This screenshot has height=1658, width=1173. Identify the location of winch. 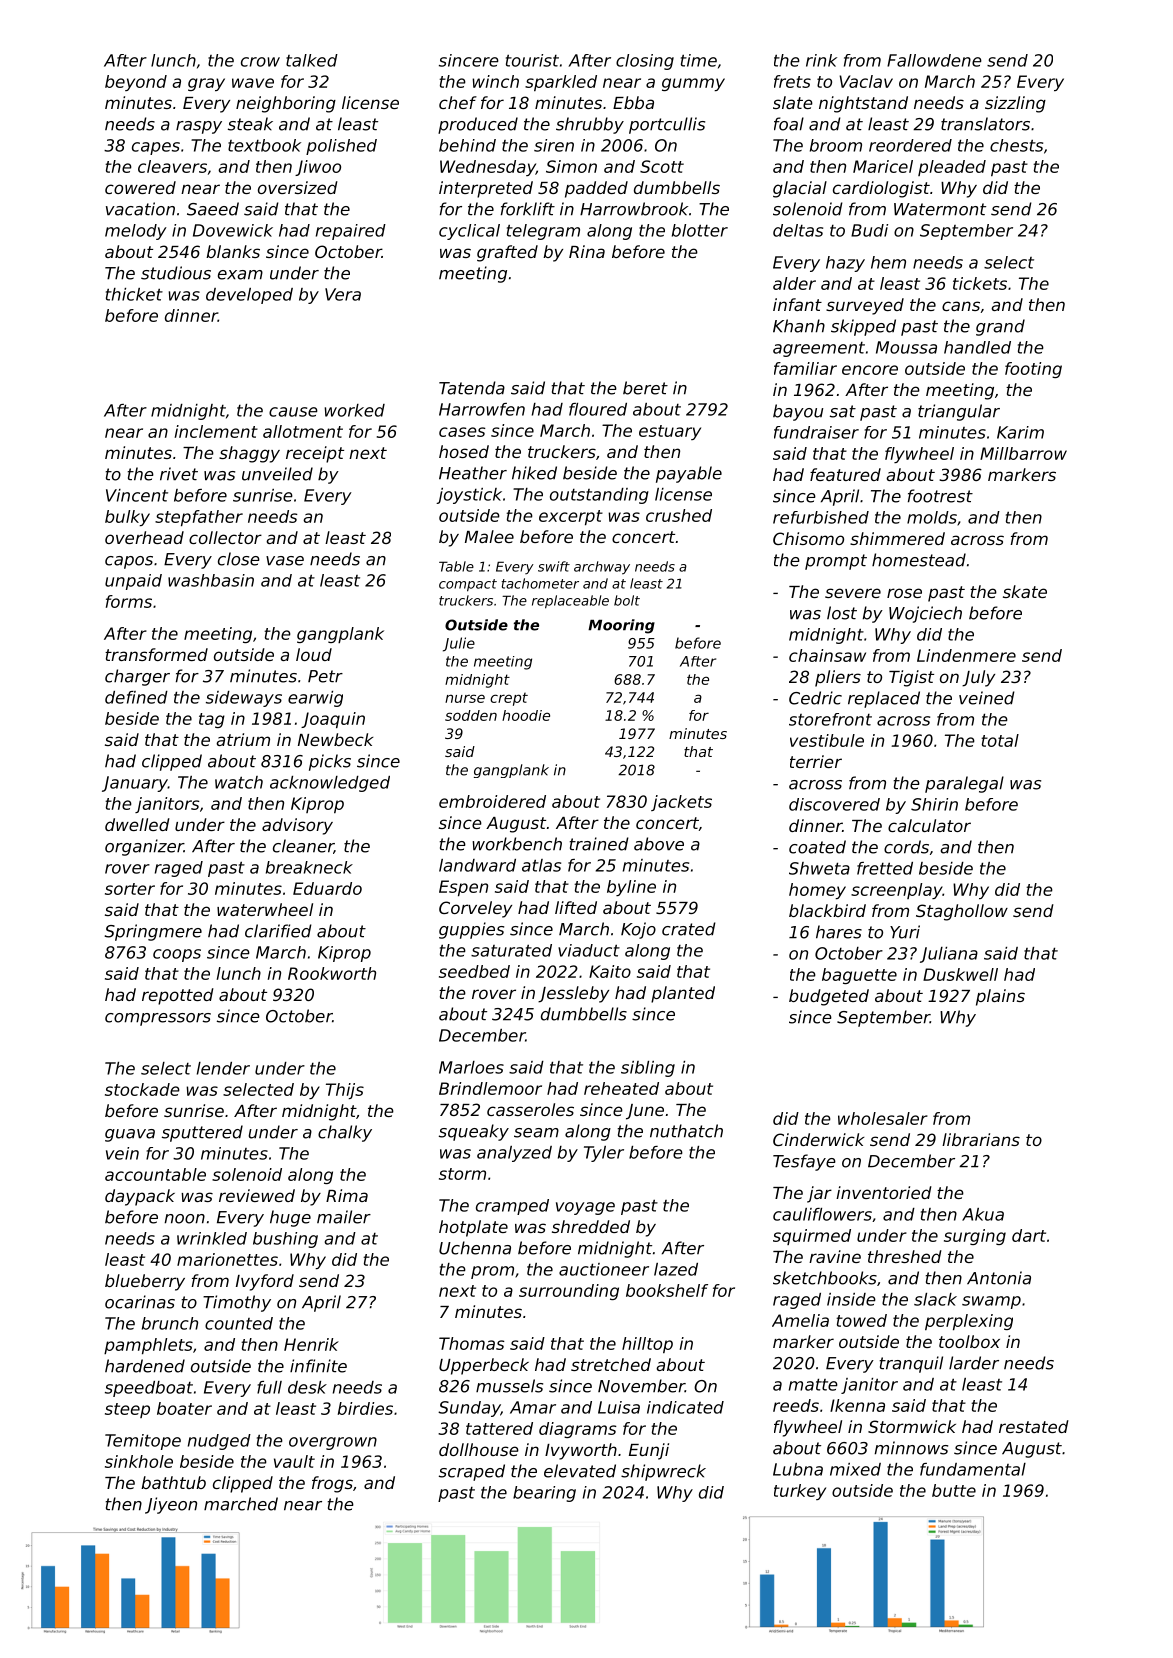
(495, 81).
